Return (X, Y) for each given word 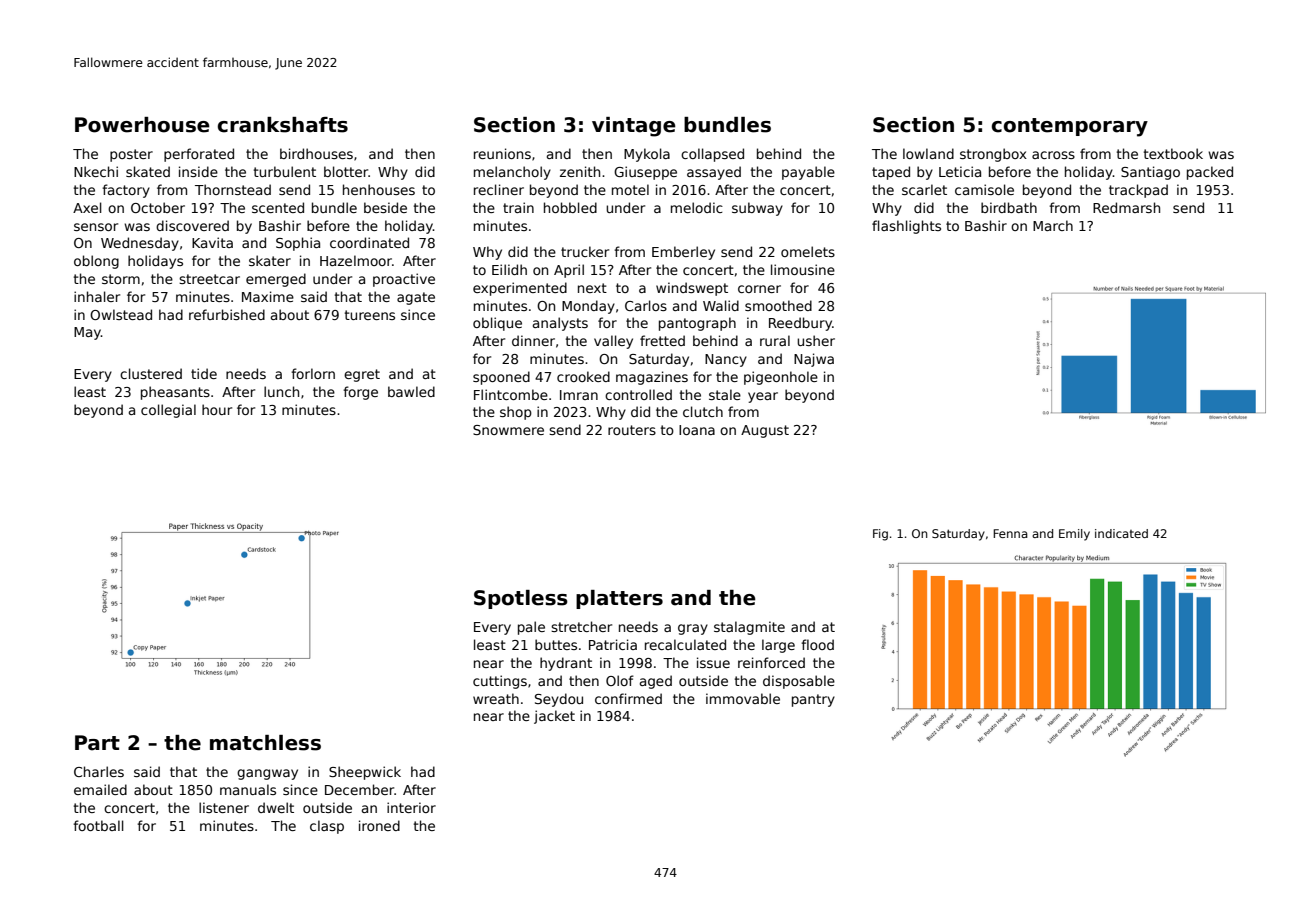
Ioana (697, 430)
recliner (499, 189)
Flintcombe (511, 394)
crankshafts (283, 125)
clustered (151, 373)
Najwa (814, 360)
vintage (634, 127)
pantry (813, 700)
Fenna (1010, 533)
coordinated (369, 242)
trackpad (1138, 191)
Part (97, 743)
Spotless (521, 599)
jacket (554, 717)
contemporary (1070, 127)
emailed (100, 789)
